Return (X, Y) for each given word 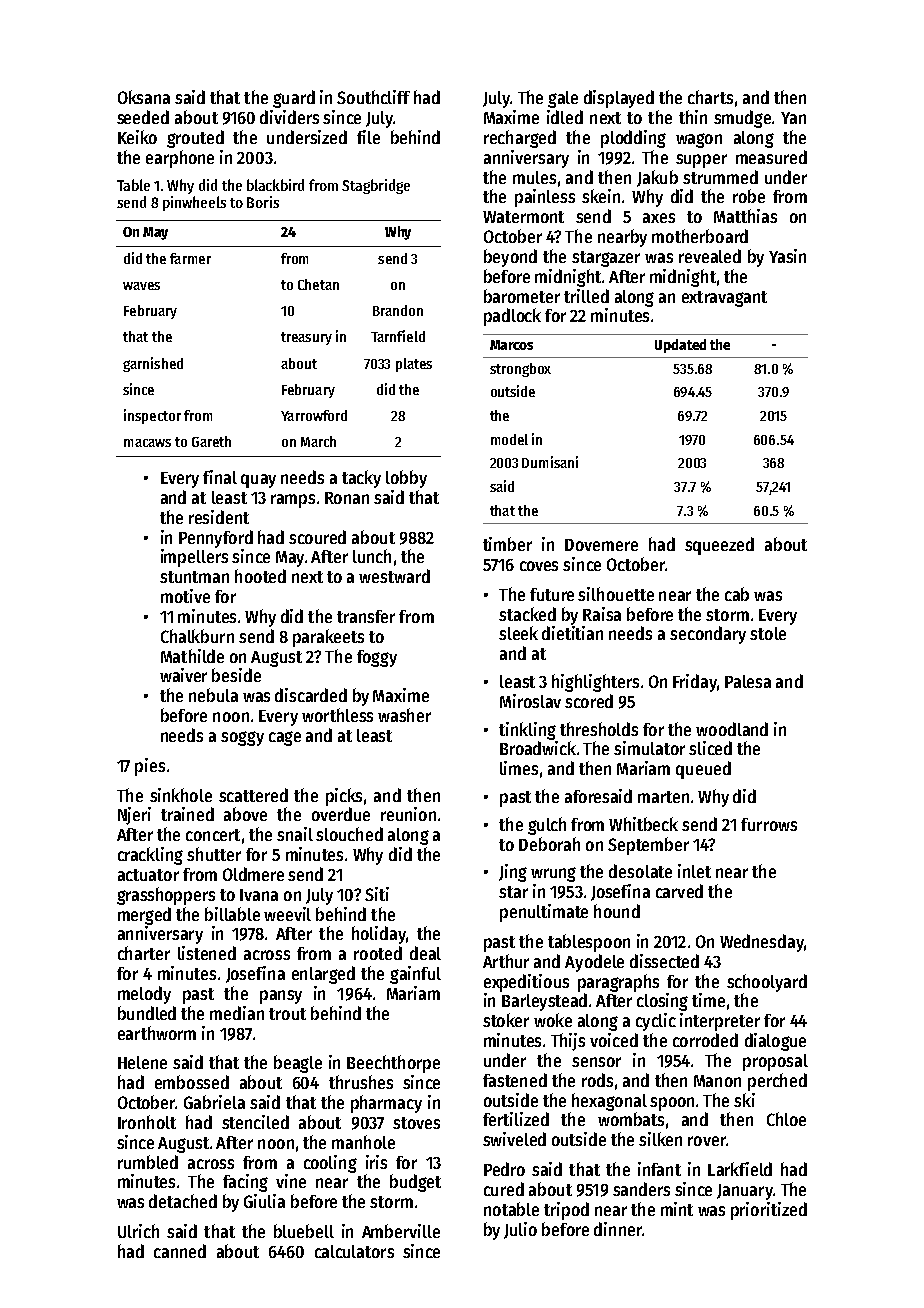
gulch (547, 826)
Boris (263, 202)
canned (180, 1251)
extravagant (724, 299)
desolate (640, 871)
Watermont (523, 217)
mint (677, 1209)
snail (295, 834)
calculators (354, 1251)
